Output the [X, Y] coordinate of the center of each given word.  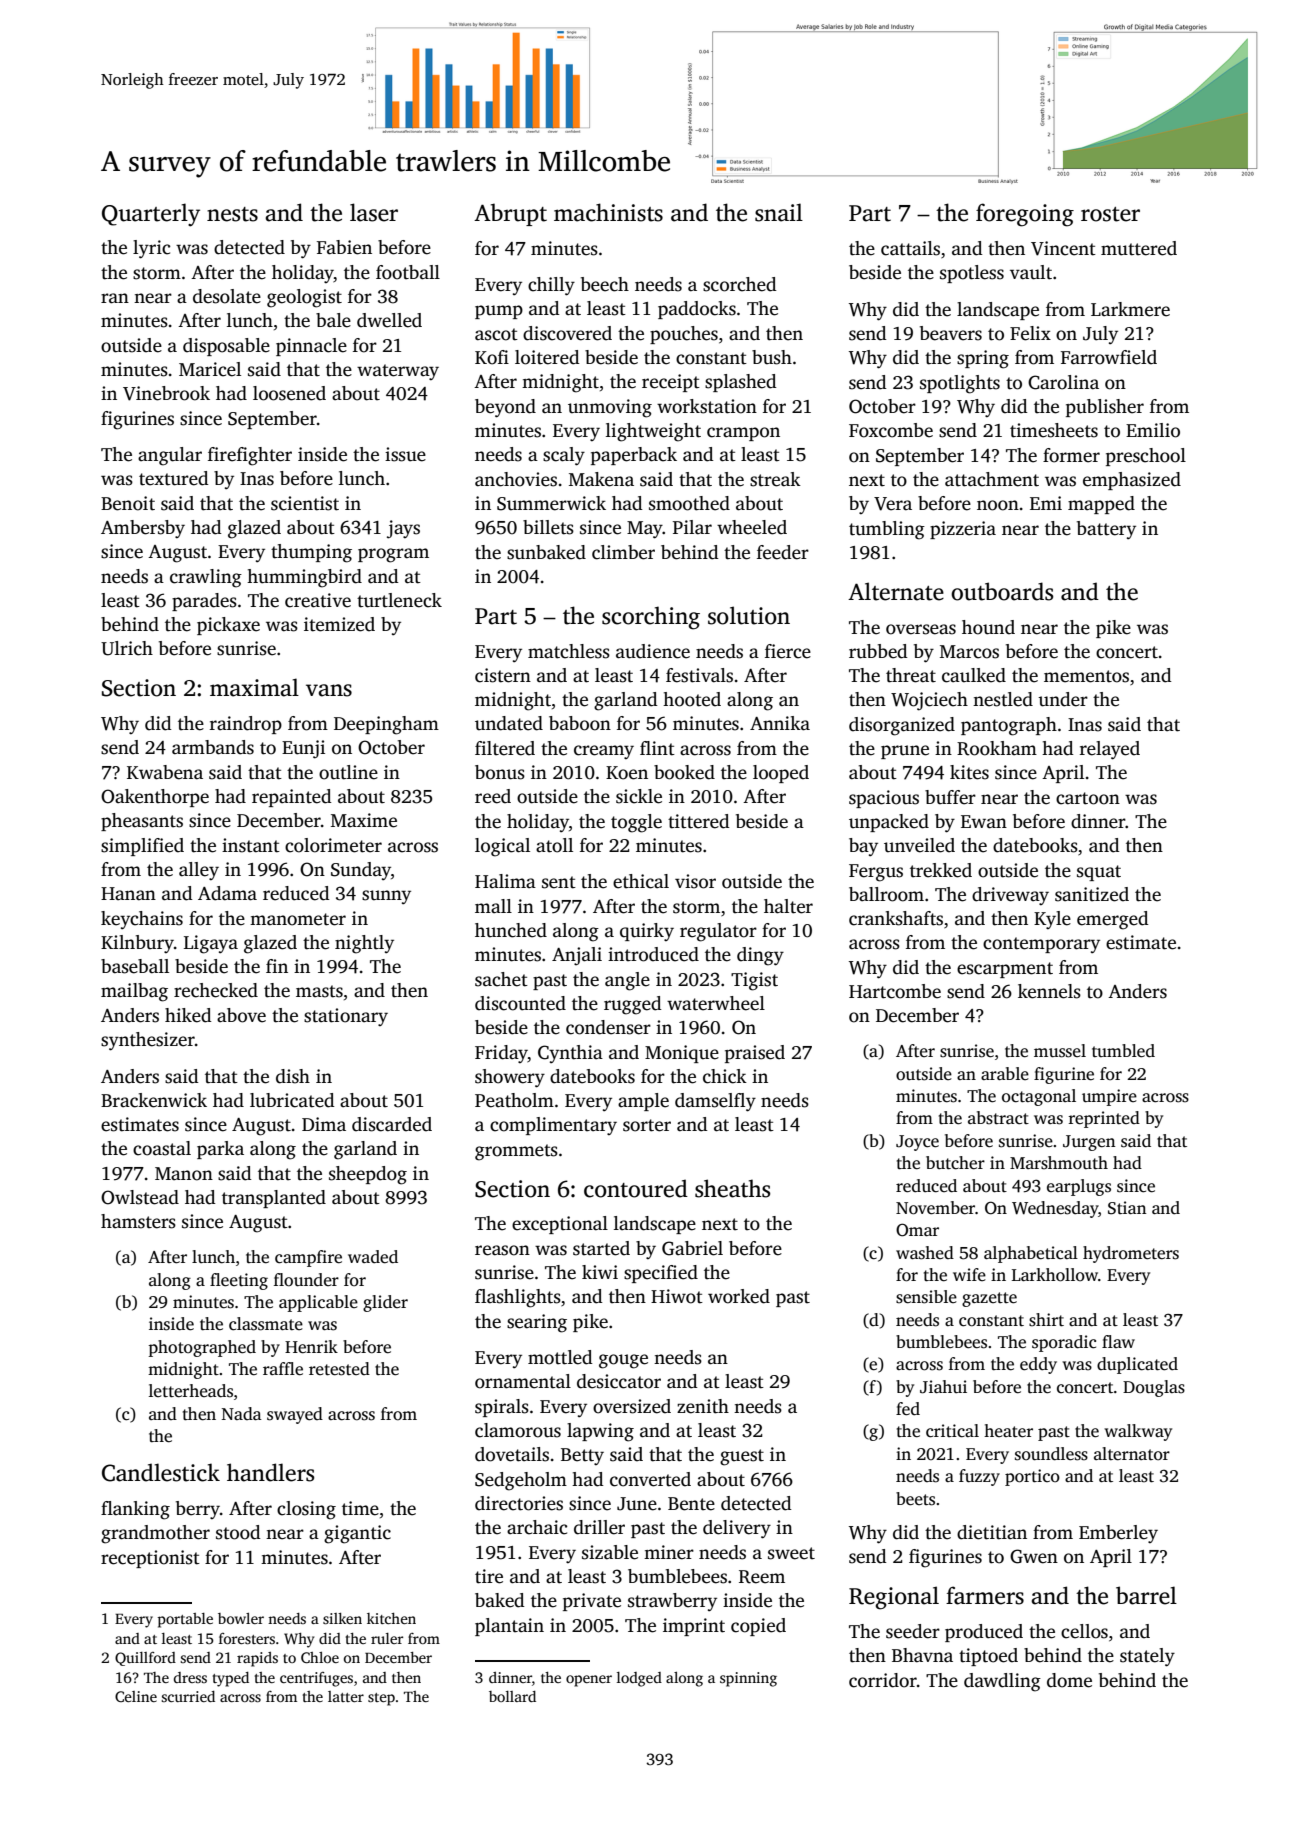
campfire [308, 1258]
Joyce [917, 1143]
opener [589, 1681]
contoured [636, 1188]
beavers [951, 333]
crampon [743, 434]
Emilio [1153, 430]
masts [319, 991]
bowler [241, 1618]
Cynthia [570, 1054]
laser [374, 212]
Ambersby [143, 529]
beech [605, 284]
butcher [955, 1163]
